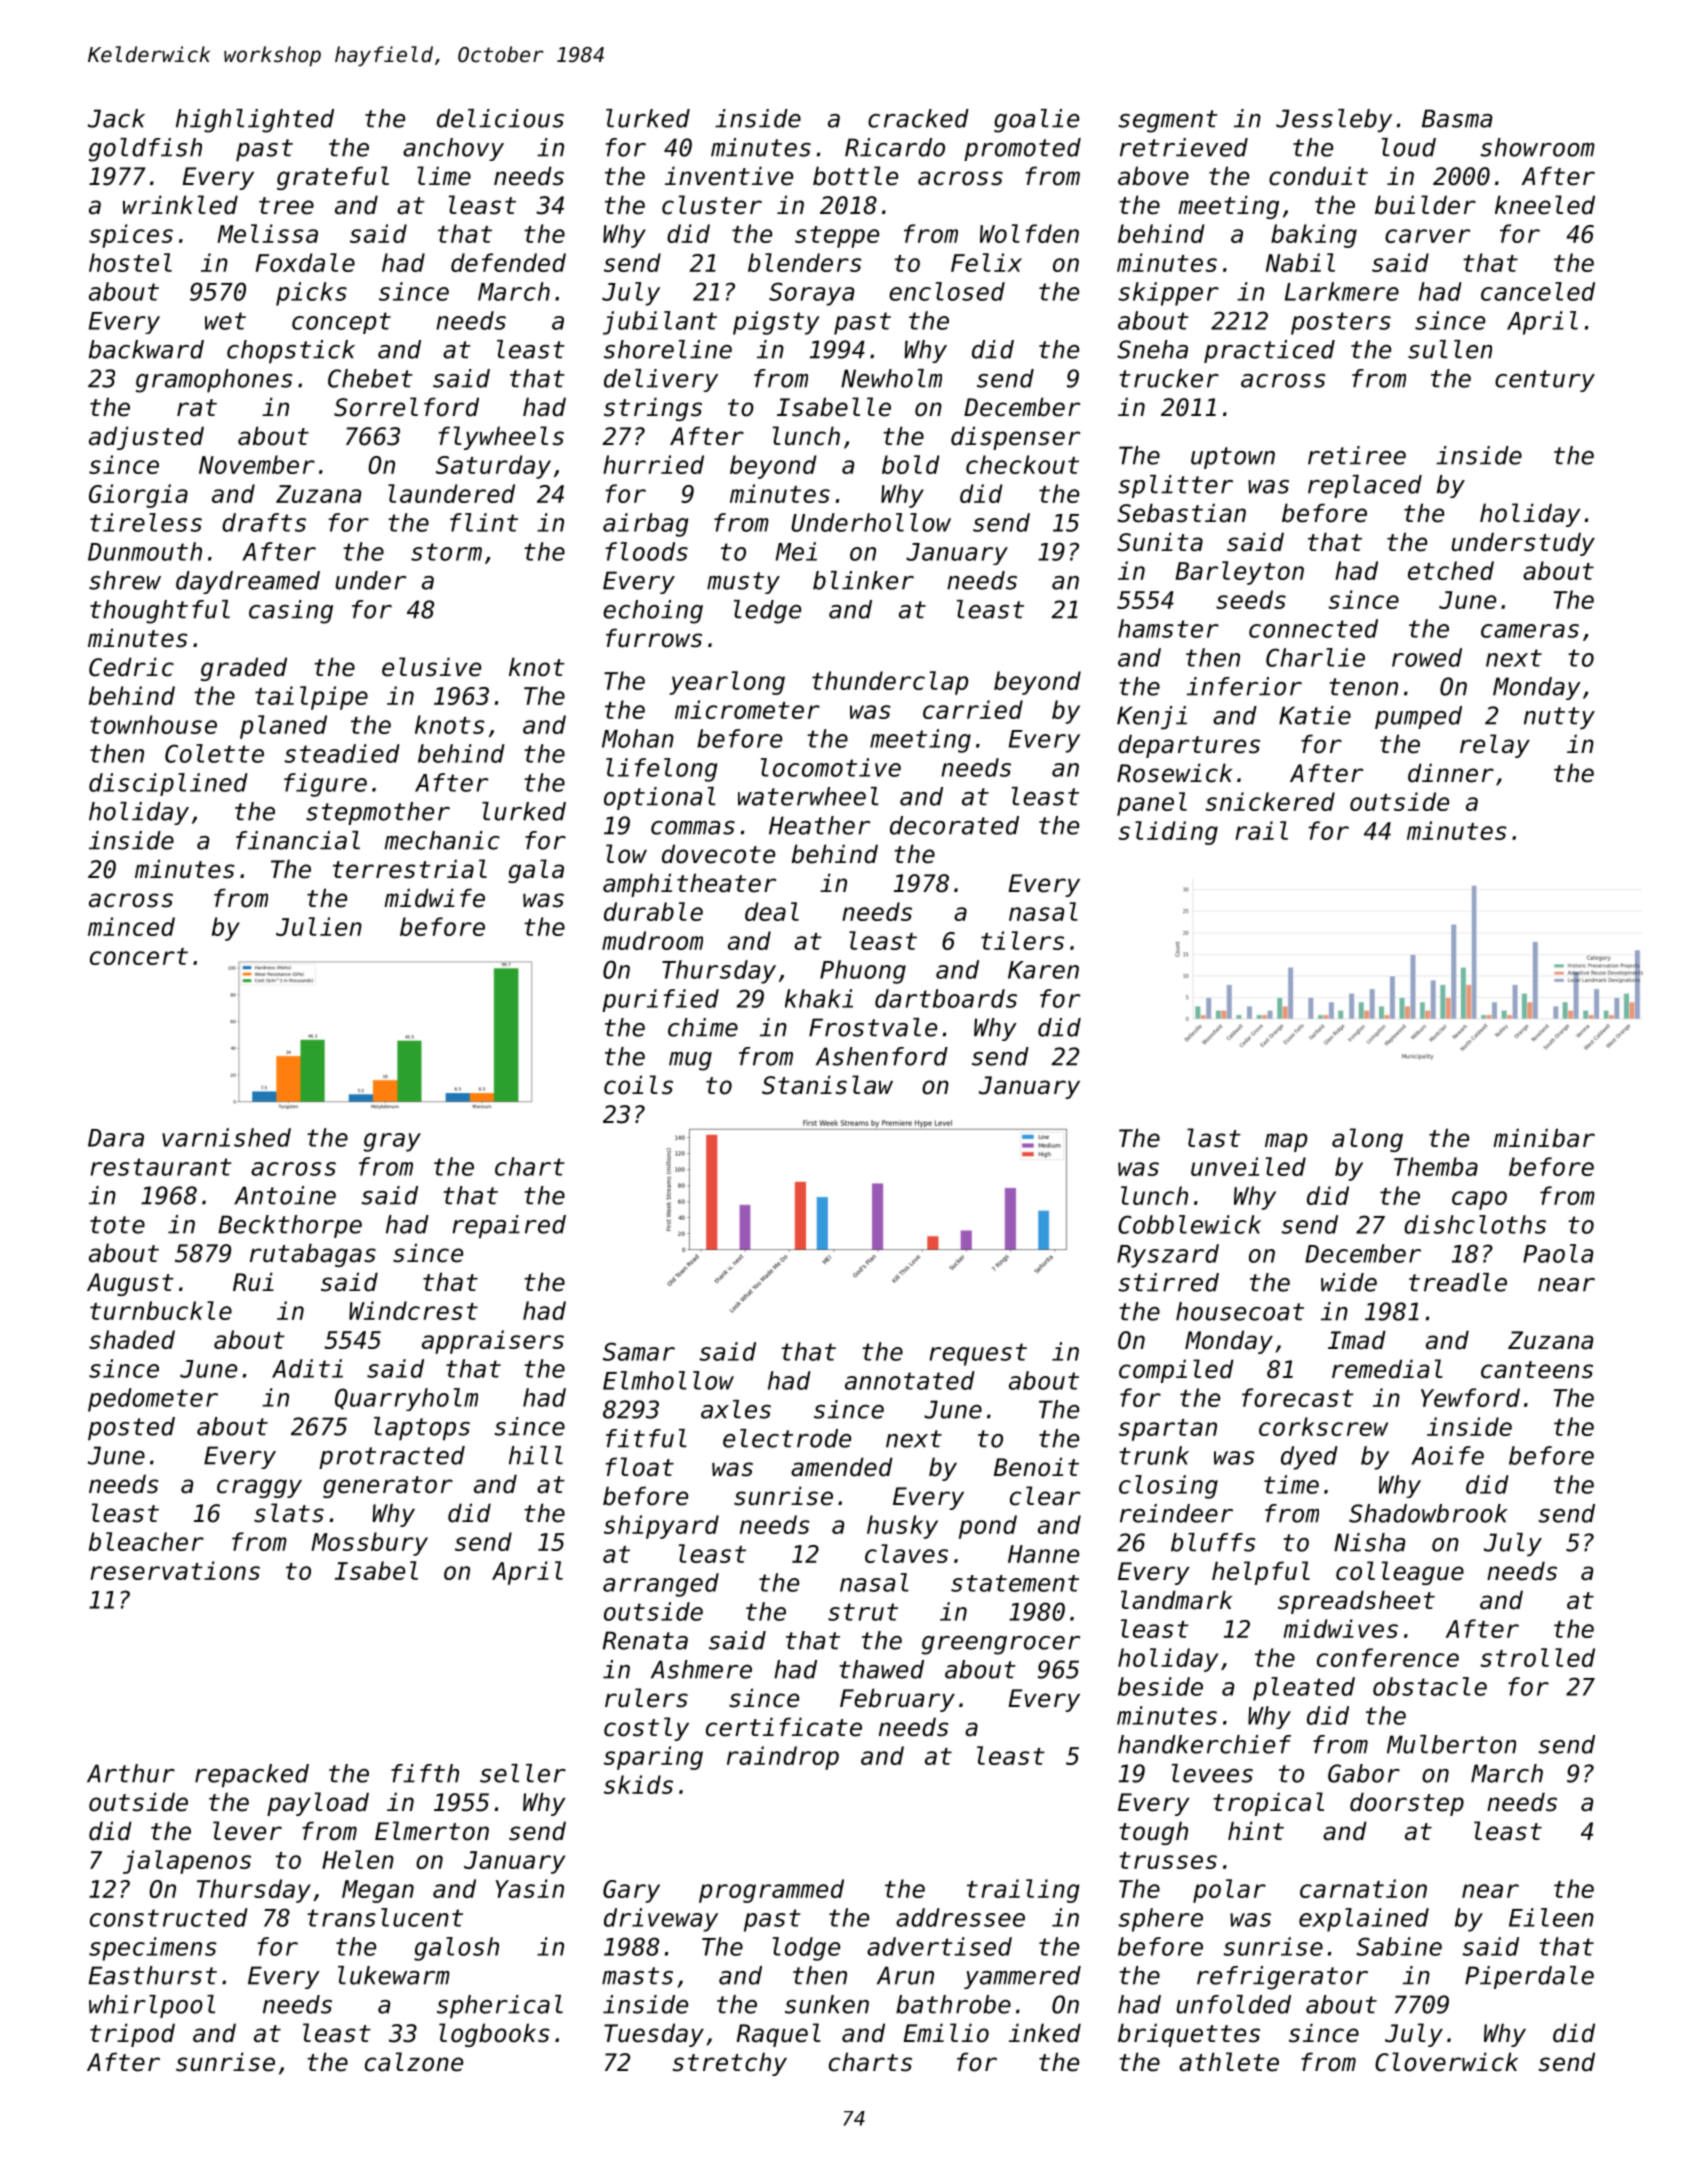 This screenshot has height=2178, width=1683. What do you see at coordinates (1269, 351) in the screenshot?
I see `practiced` at bounding box center [1269, 351].
